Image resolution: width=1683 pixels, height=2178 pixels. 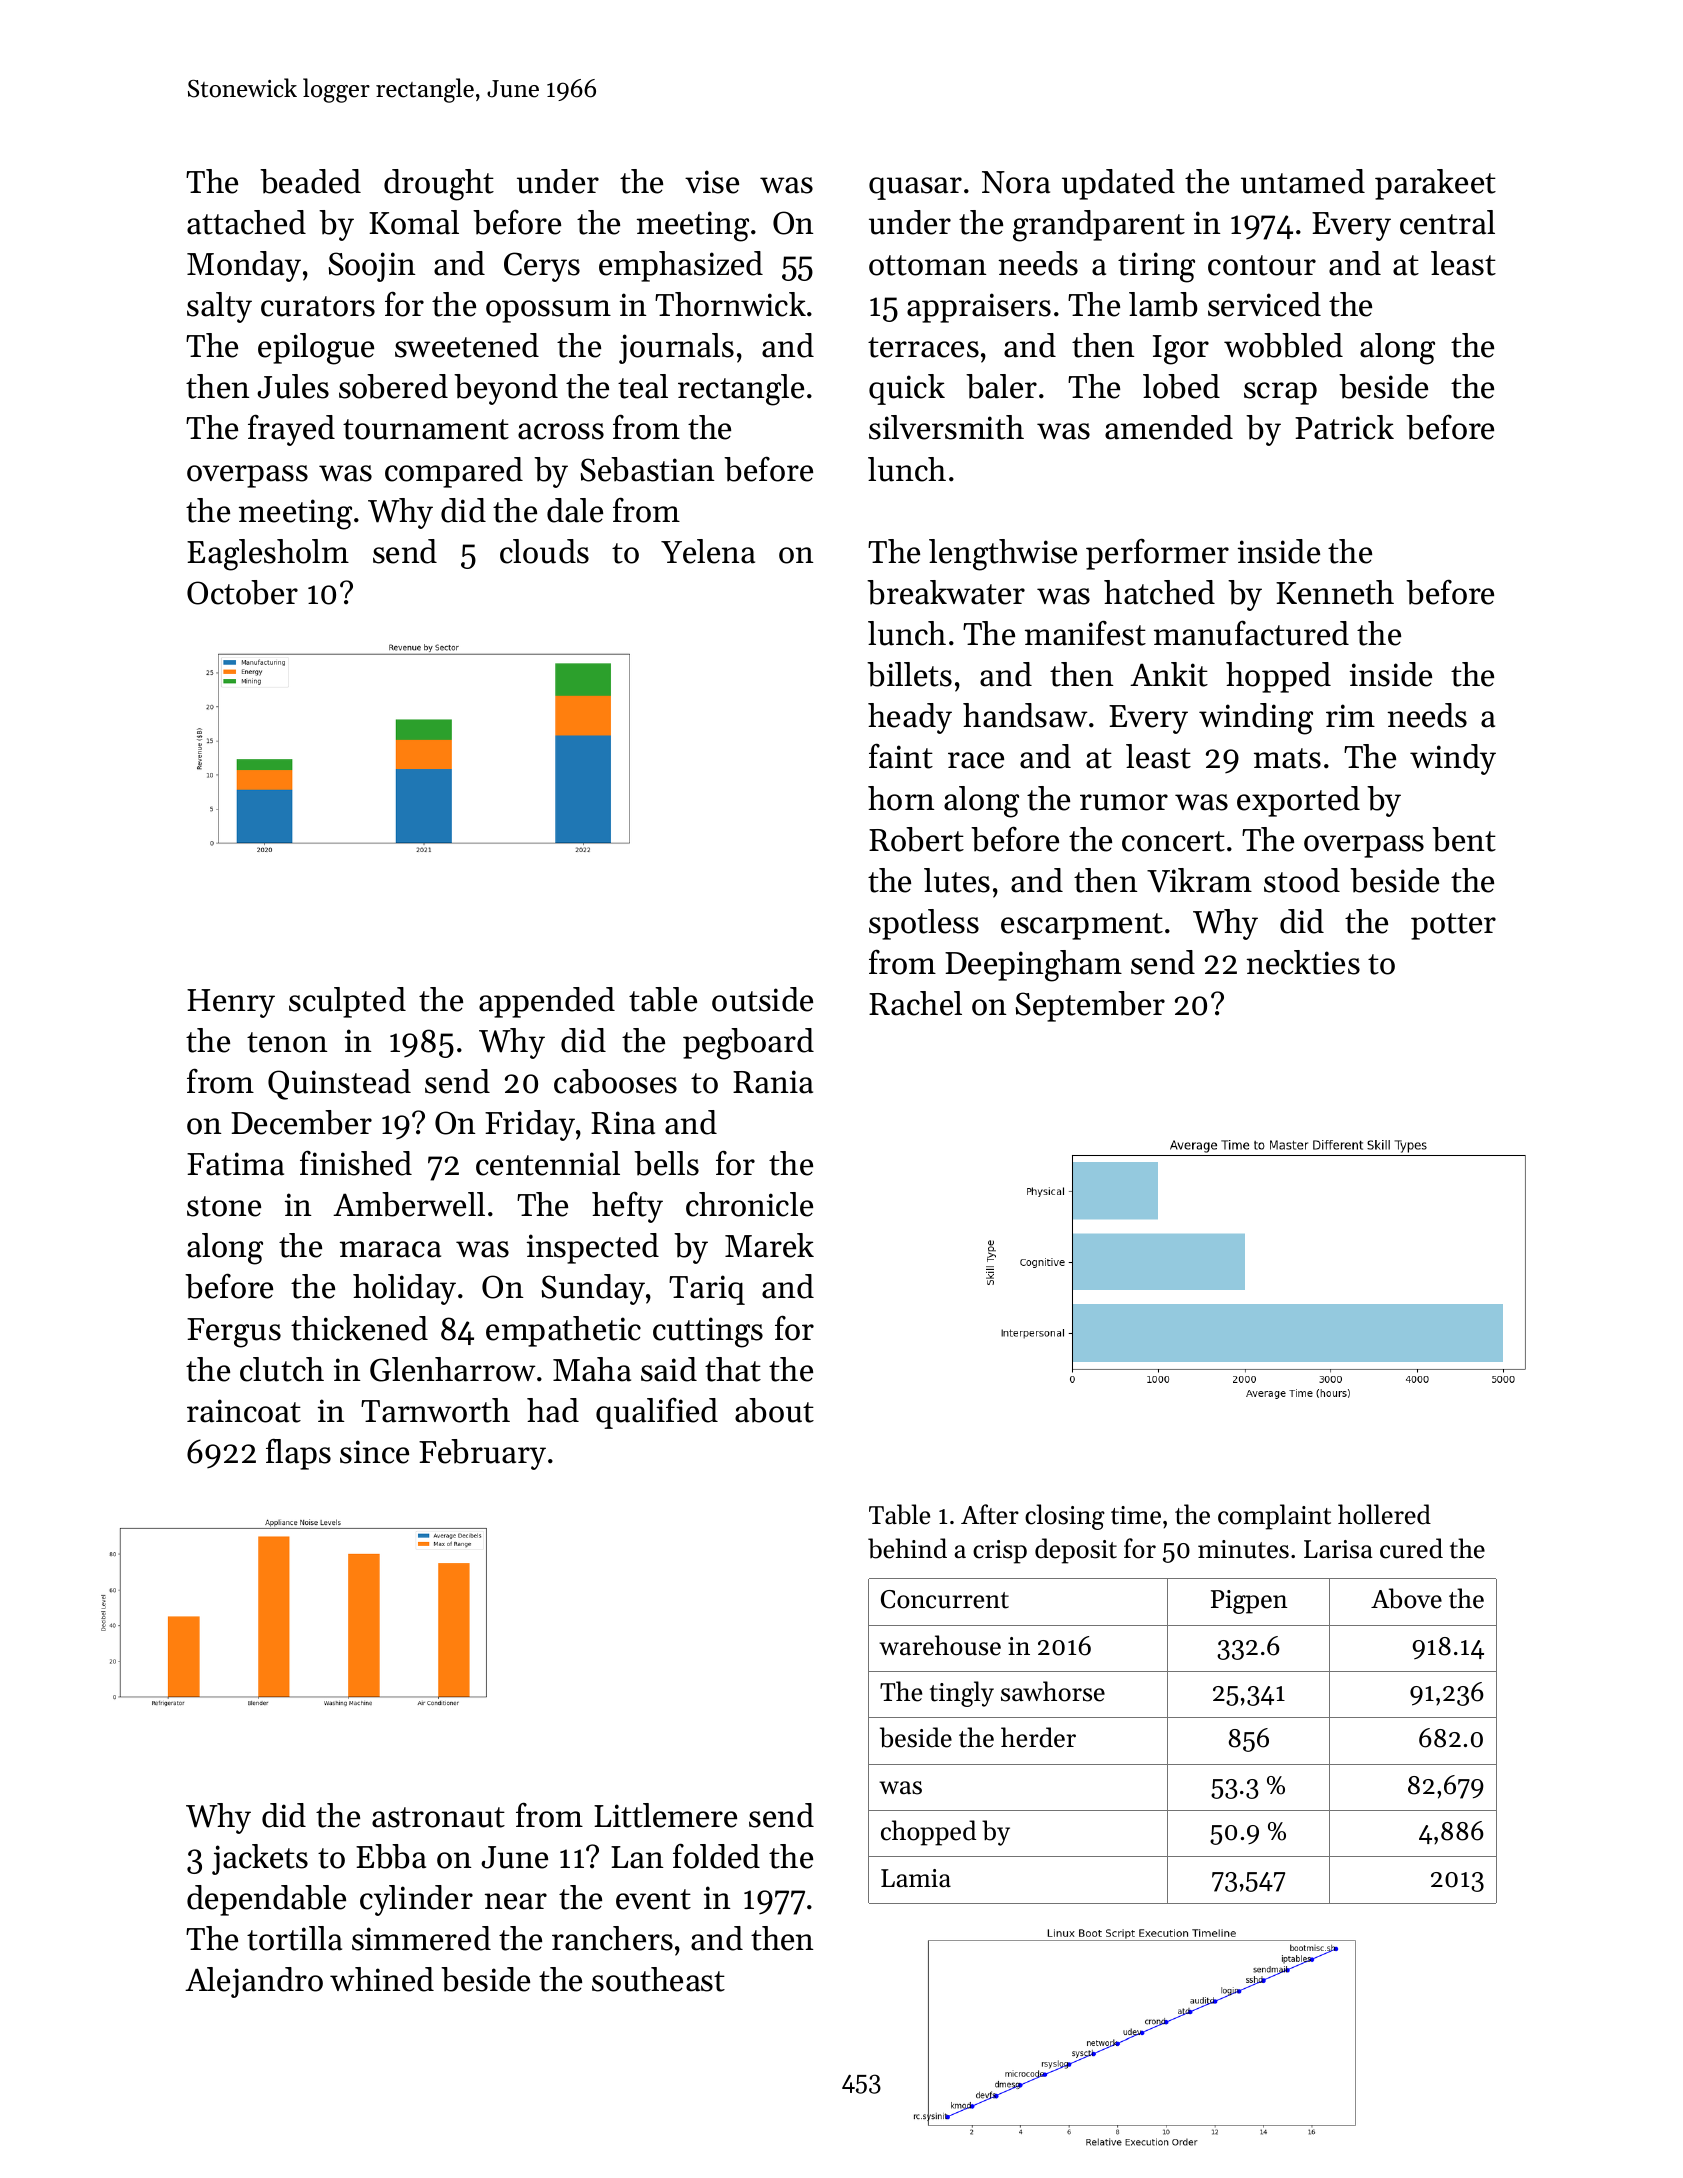 What do you see at coordinates (291, 430) in the image?
I see `frayed` at bounding box center [291, 430].
